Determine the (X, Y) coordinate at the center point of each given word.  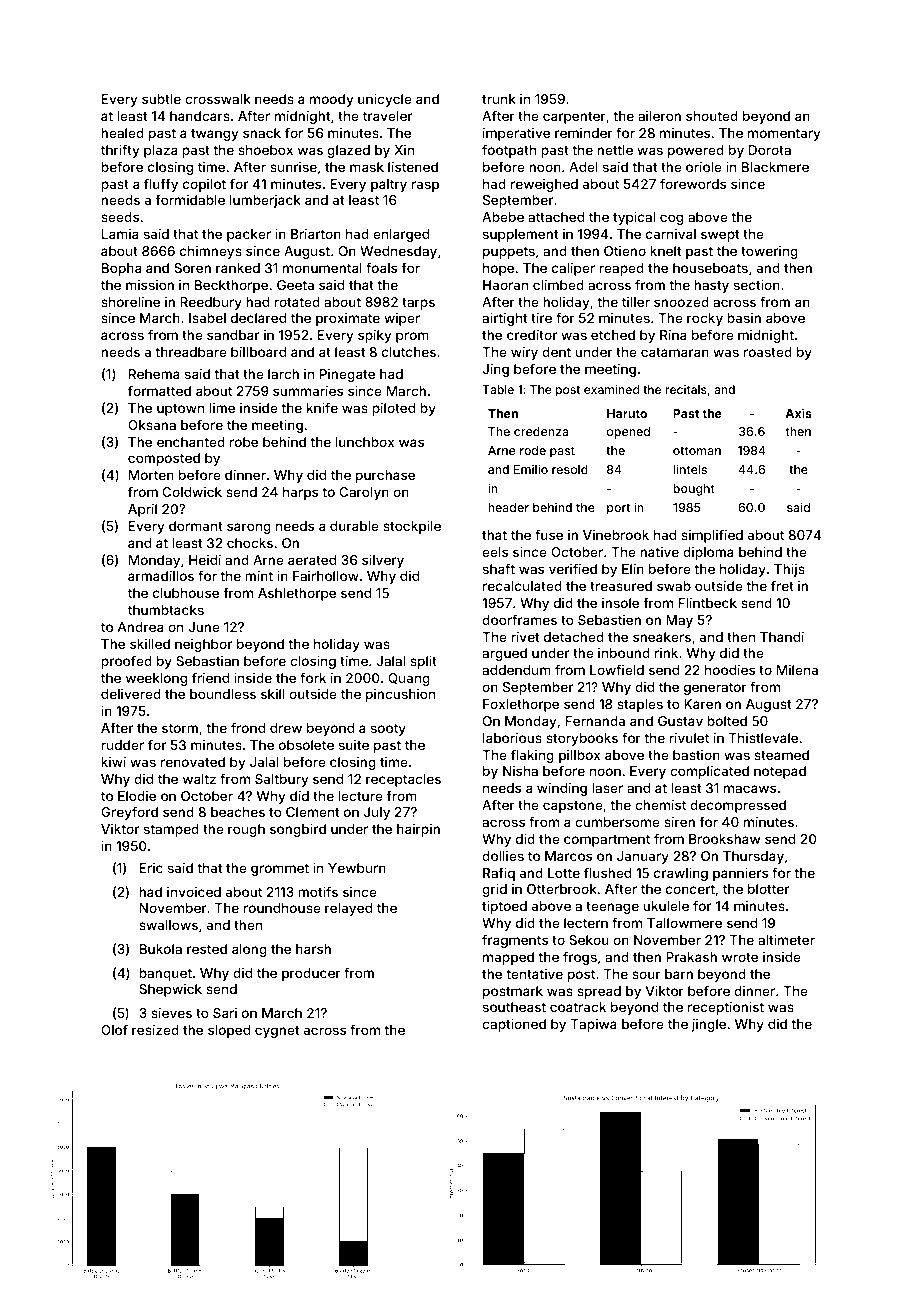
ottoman (697, 450)
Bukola (161, 949)
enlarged (401, 235)
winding (562, 789)
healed (122, 133)
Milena (797, 670)
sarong (249, 528)
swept (720, 236)
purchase (385, 476)
